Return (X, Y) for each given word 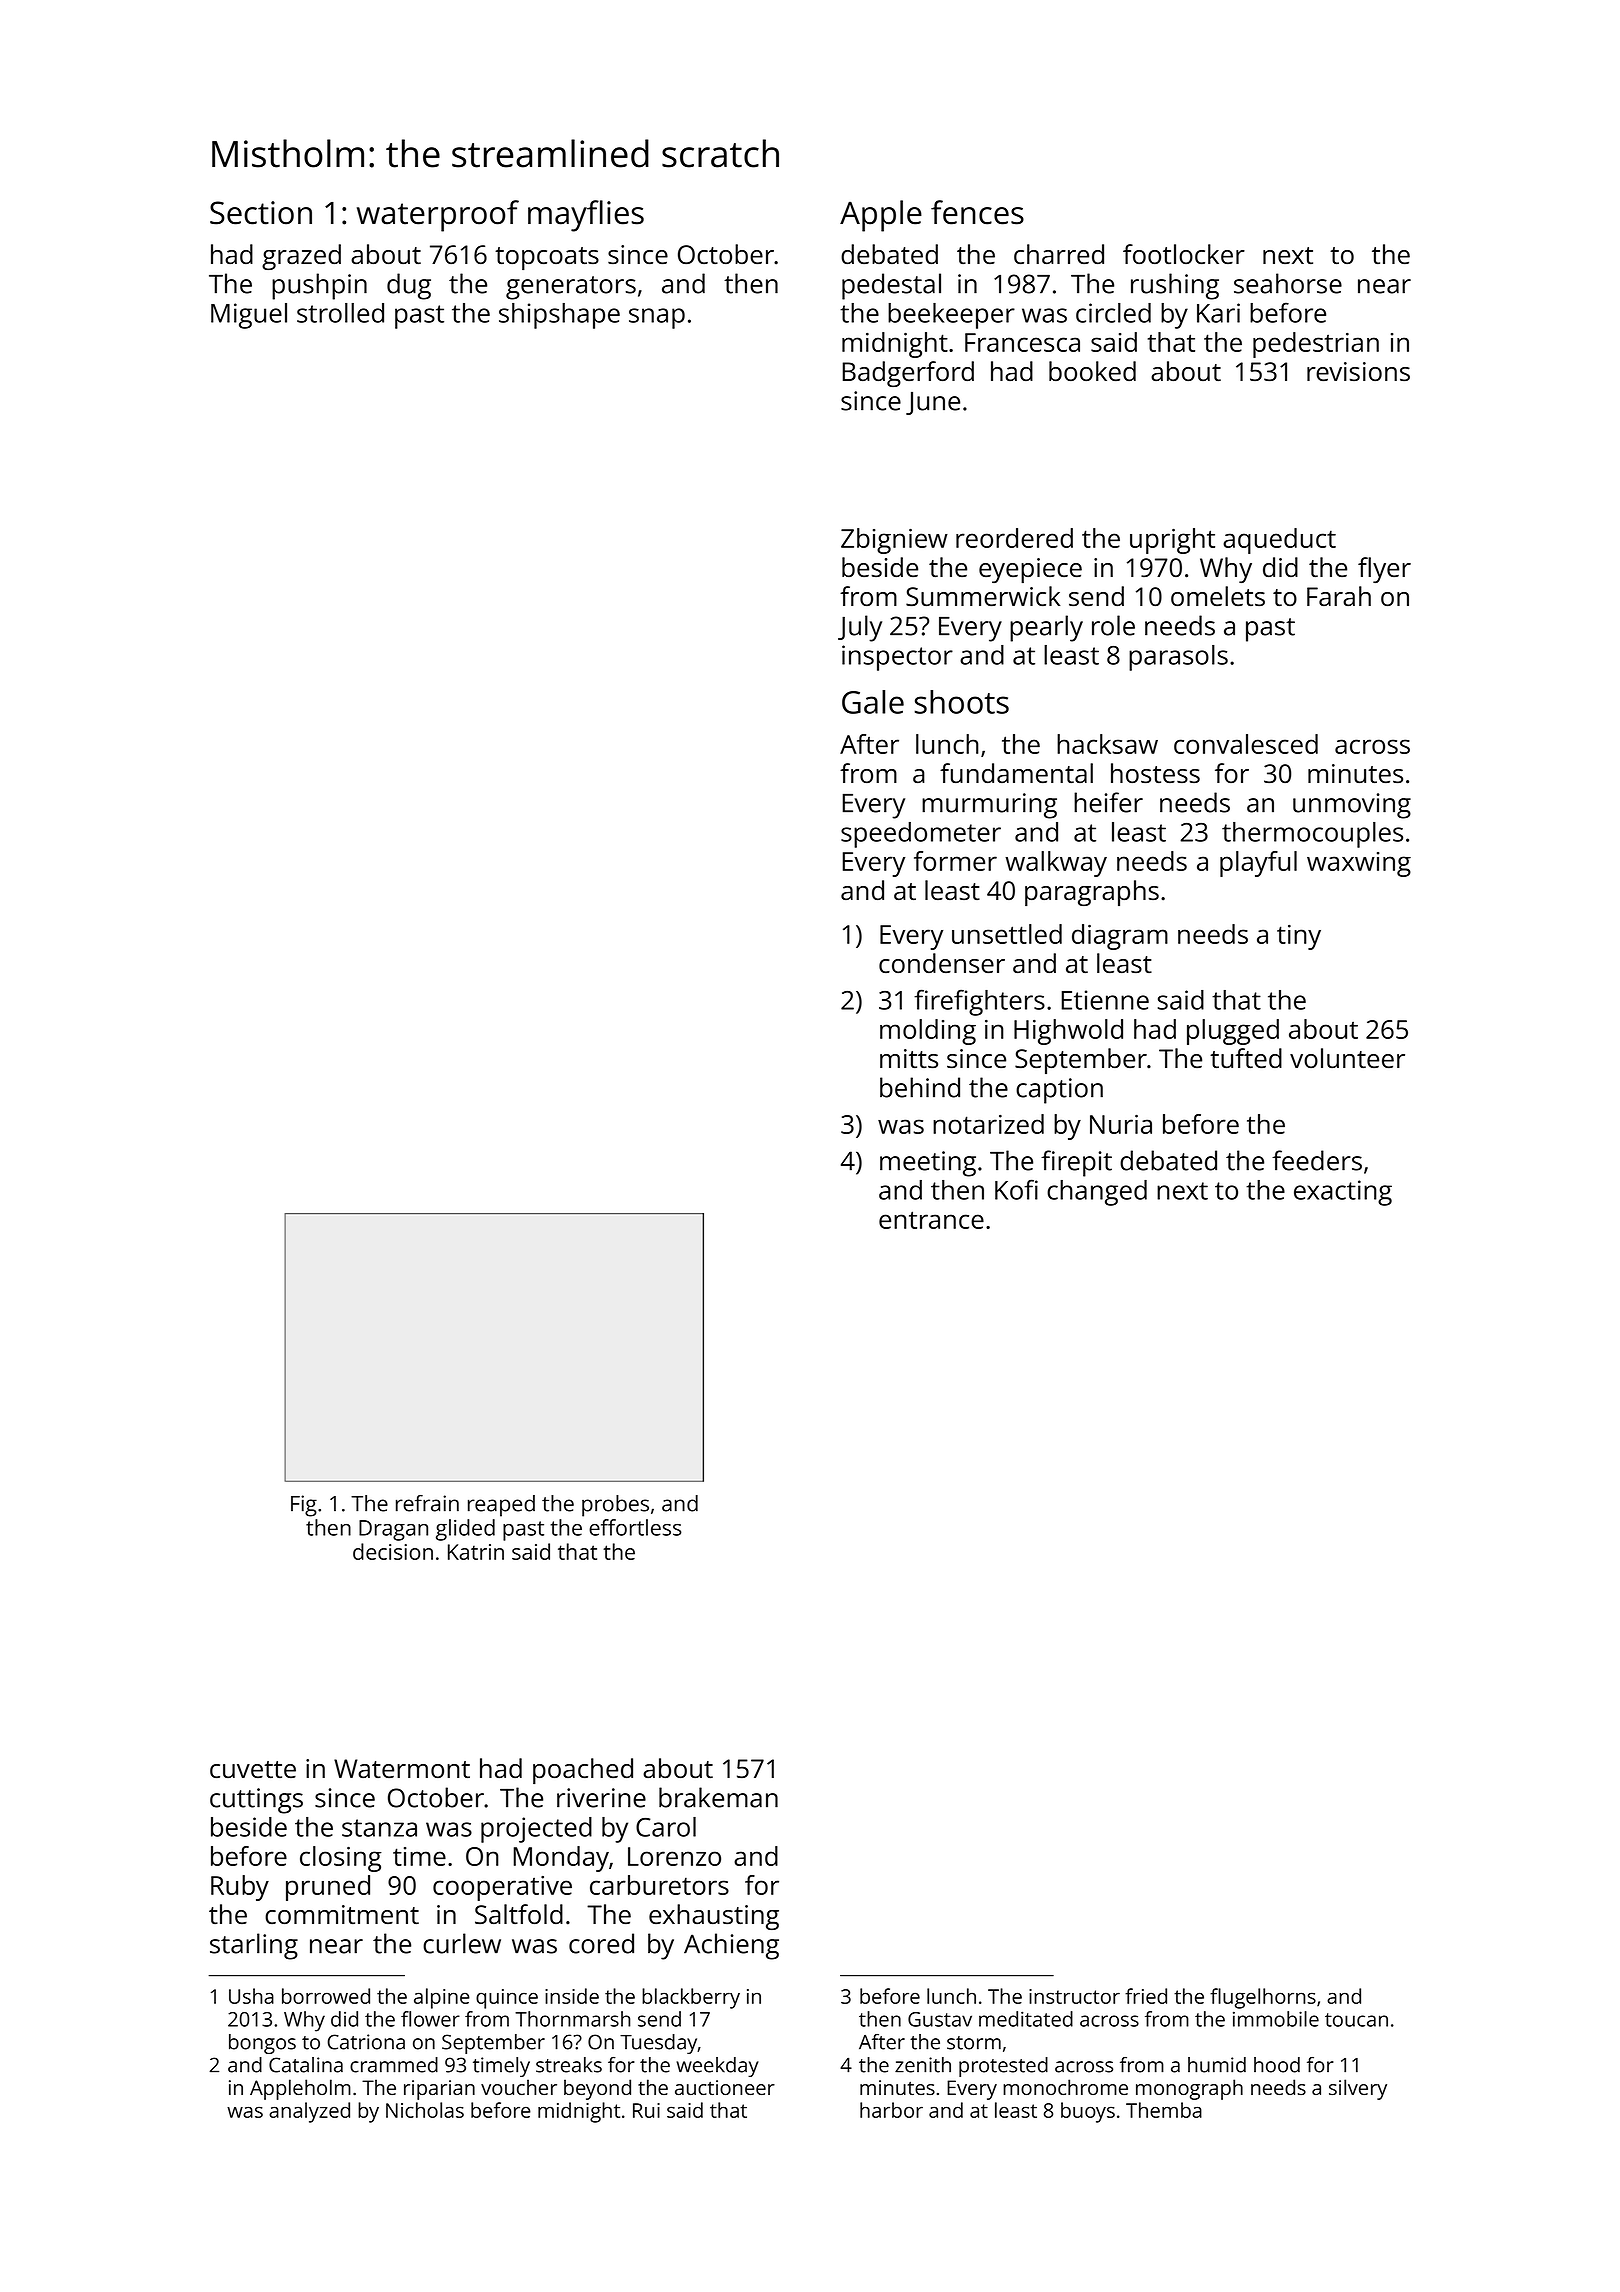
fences (977, 212)
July (860, 628)
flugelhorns (1263, 1998)
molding (928, 1032)
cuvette (253, 1769)
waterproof (438, 216)
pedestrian (1316, 345)
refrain (427, 1503)
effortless (635, 1527)
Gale (873, 702)
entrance (931, 1220)
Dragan (393, 1530)
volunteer (1347, 1058)
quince (507, 1999)
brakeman (718, 1797)
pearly (1046, 628)
